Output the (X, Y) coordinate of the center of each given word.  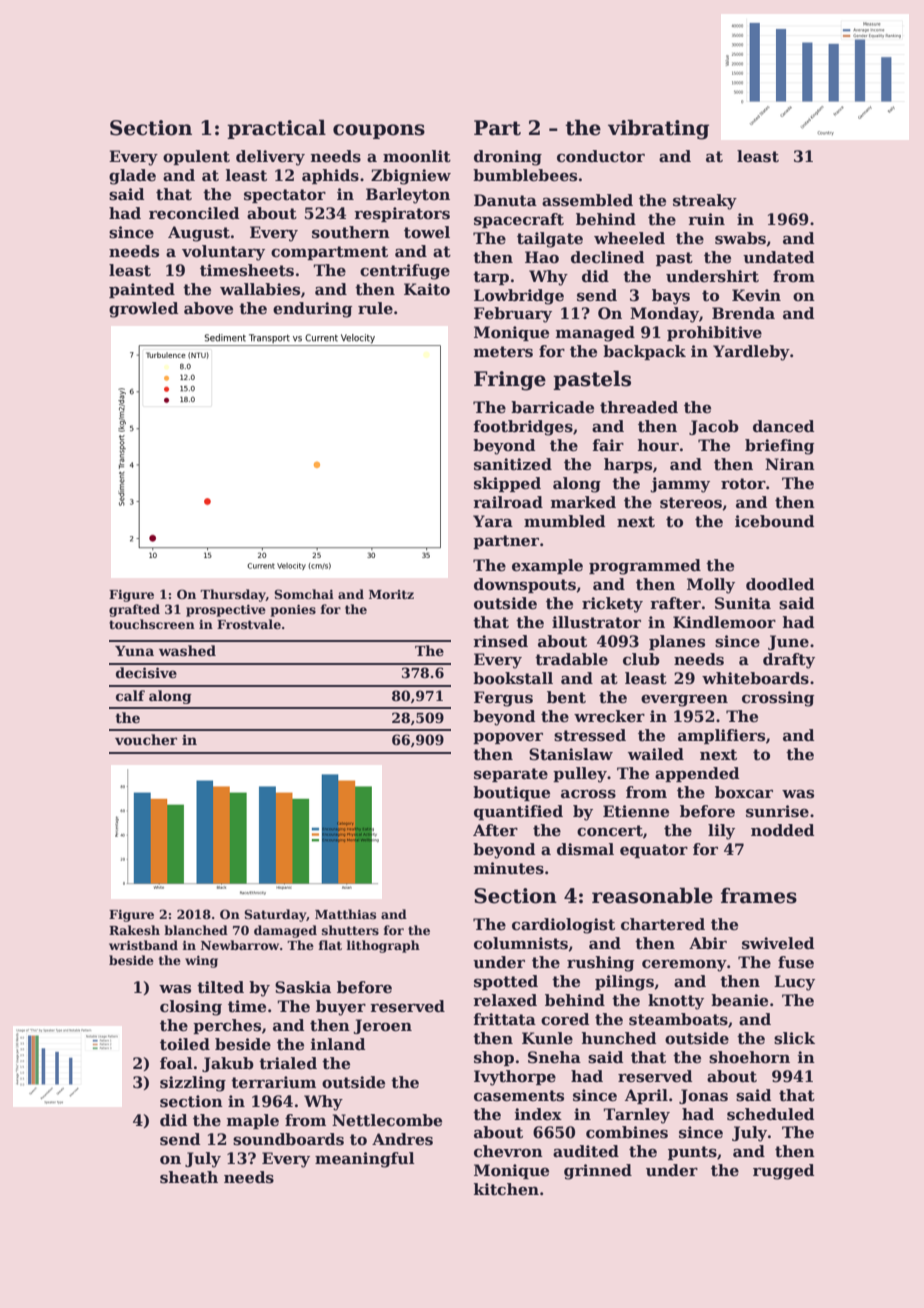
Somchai (304, 594)
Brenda (743, 313)
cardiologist (563, 926)
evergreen (684, 700)
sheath (189, 1177)
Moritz (391, 594)
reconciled (194, 213)
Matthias (345, 914)
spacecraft (519, 220)
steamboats (678, 1019)
